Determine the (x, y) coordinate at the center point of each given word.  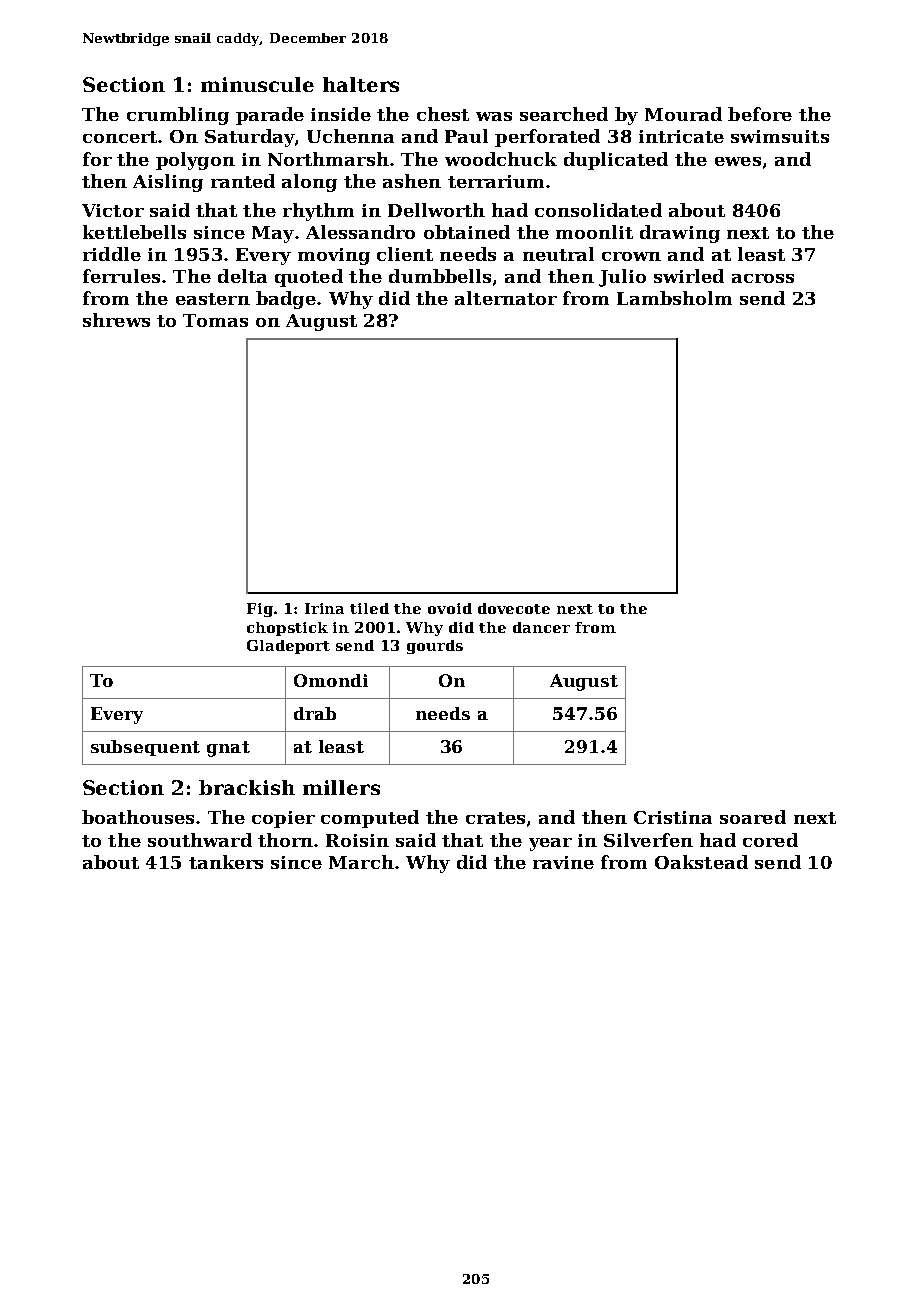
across (763, 278)
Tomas (215, 320)
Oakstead (701, 862)
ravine (563, 862)
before (760, 114)
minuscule (257, 84)
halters (361, 84)
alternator (506, 298)
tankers (226, 862)
